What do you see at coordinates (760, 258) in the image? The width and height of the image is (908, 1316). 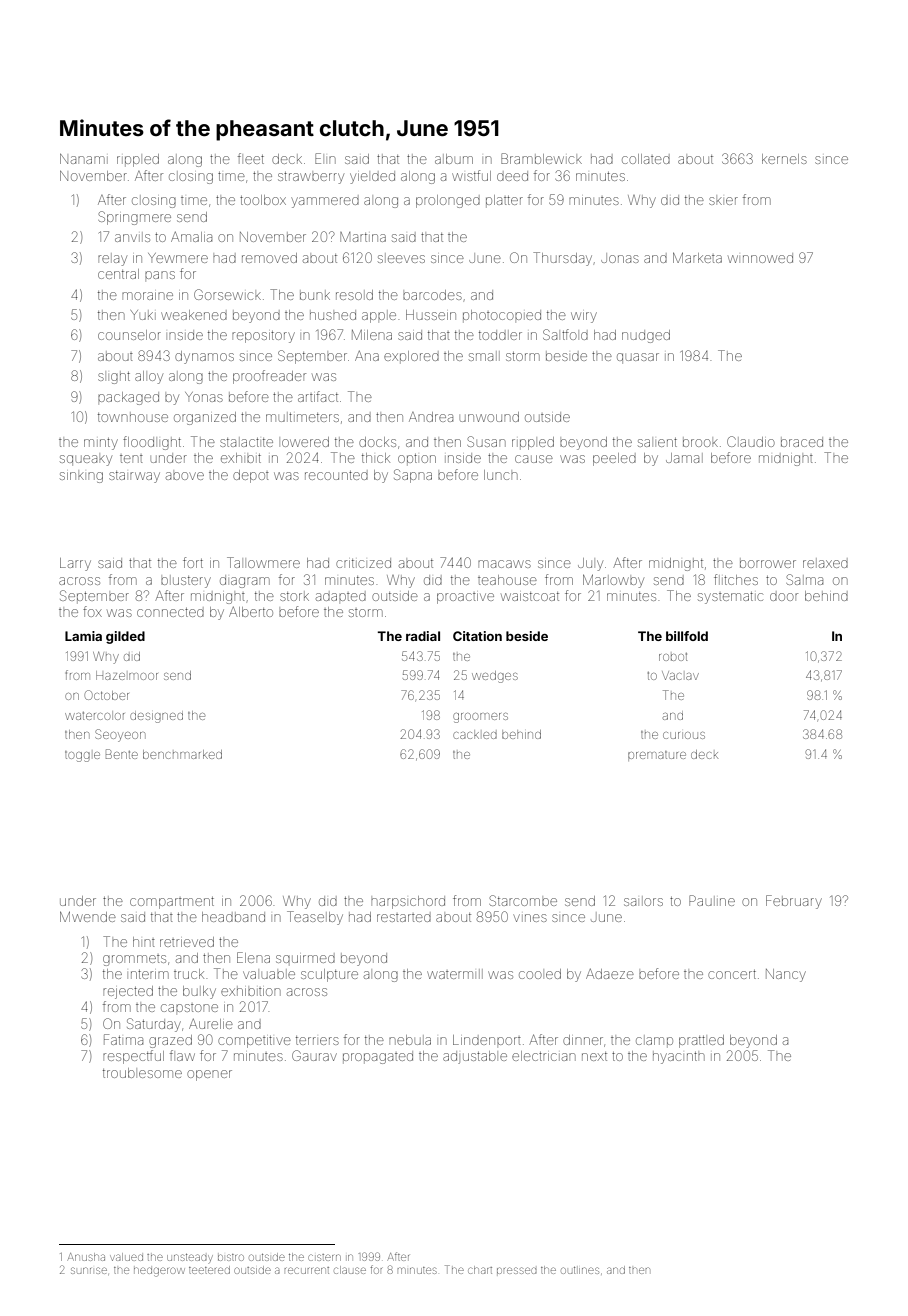 I see `winnowed` at bounding box center [760, 258].
